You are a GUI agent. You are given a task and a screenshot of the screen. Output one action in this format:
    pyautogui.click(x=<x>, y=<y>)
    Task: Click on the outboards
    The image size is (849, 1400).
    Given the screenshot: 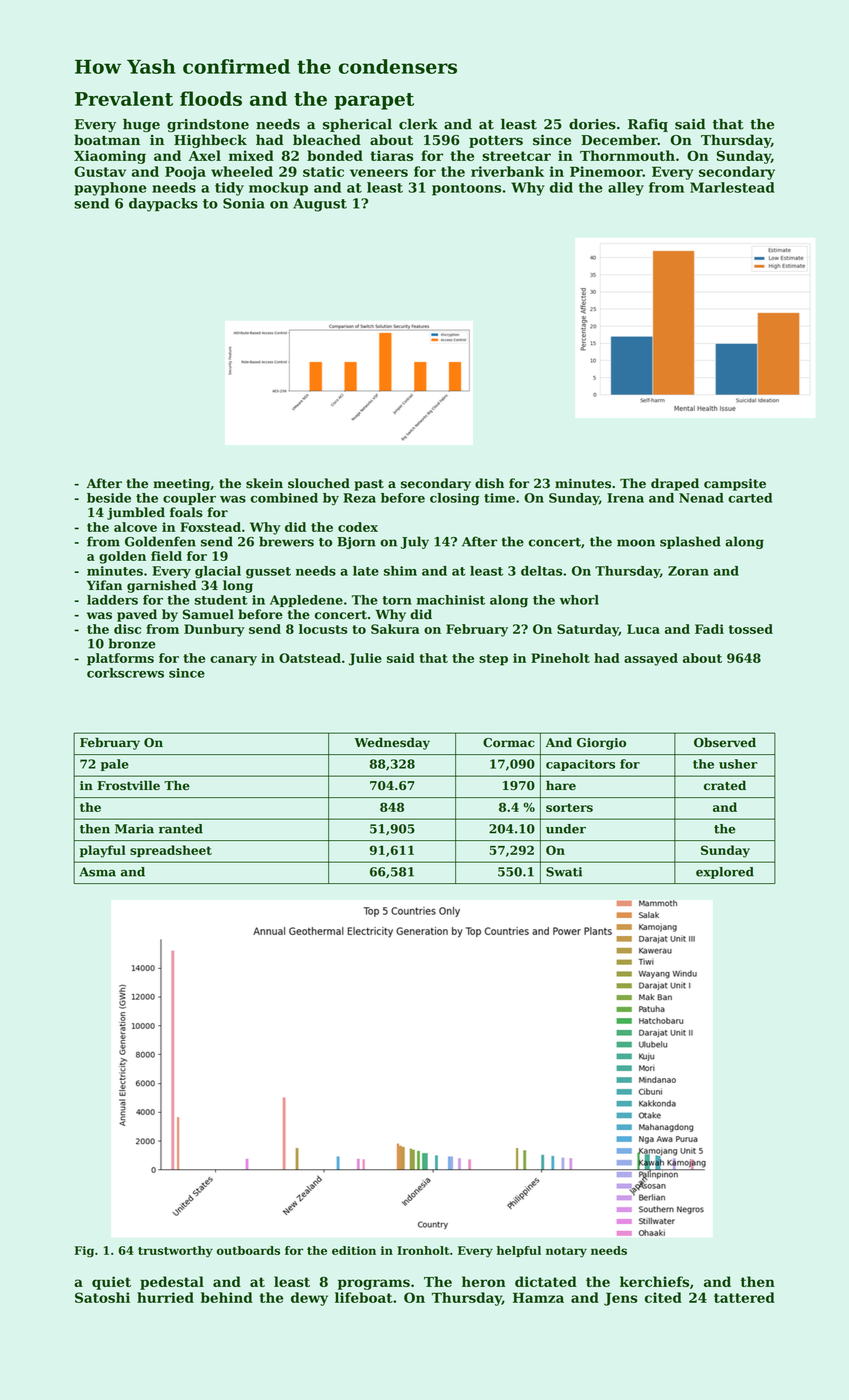 What is the action you would take?
    pyautogui.click(x=248, y=1250)
